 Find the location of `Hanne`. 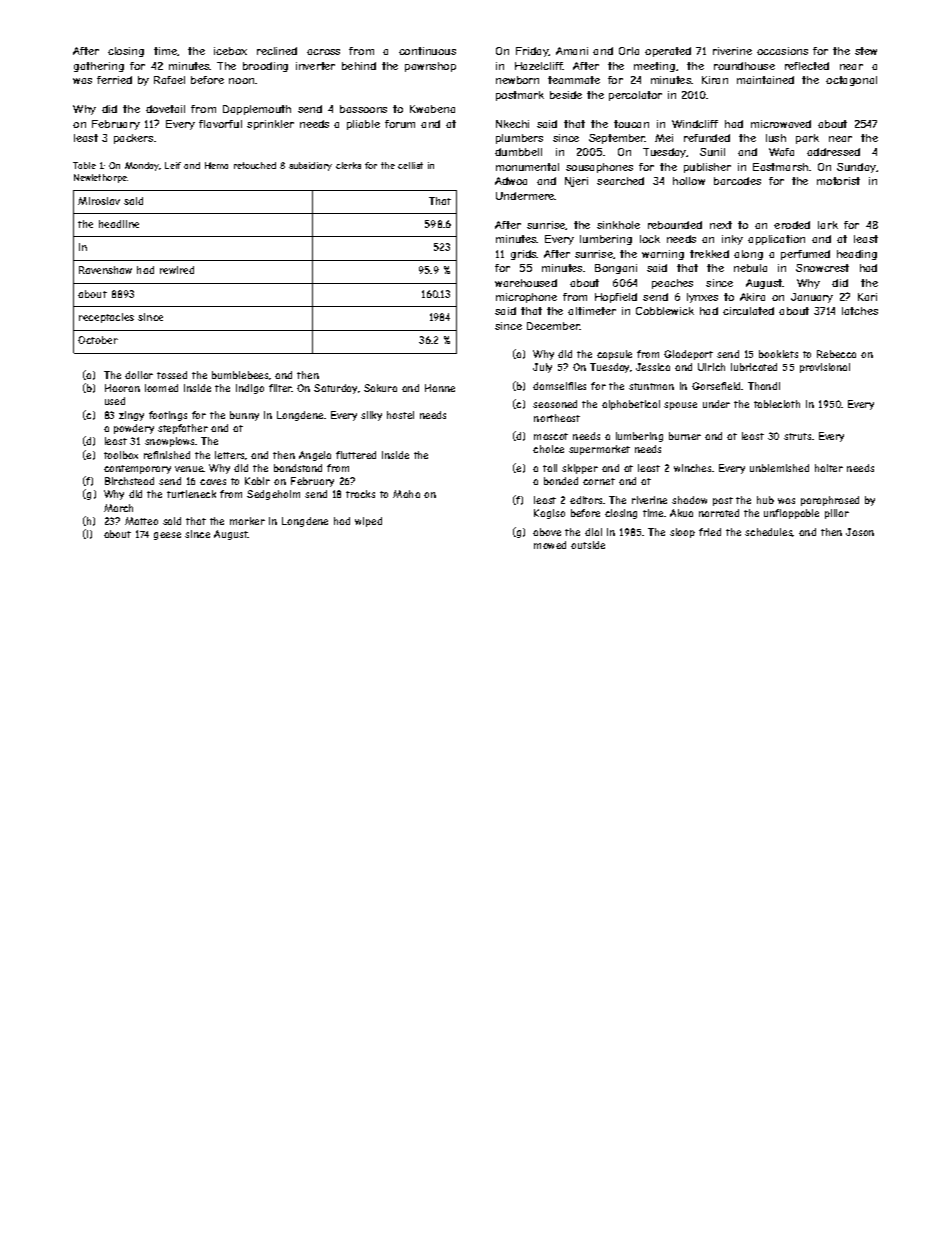

Hanne is located at coordinates (440, 388).
